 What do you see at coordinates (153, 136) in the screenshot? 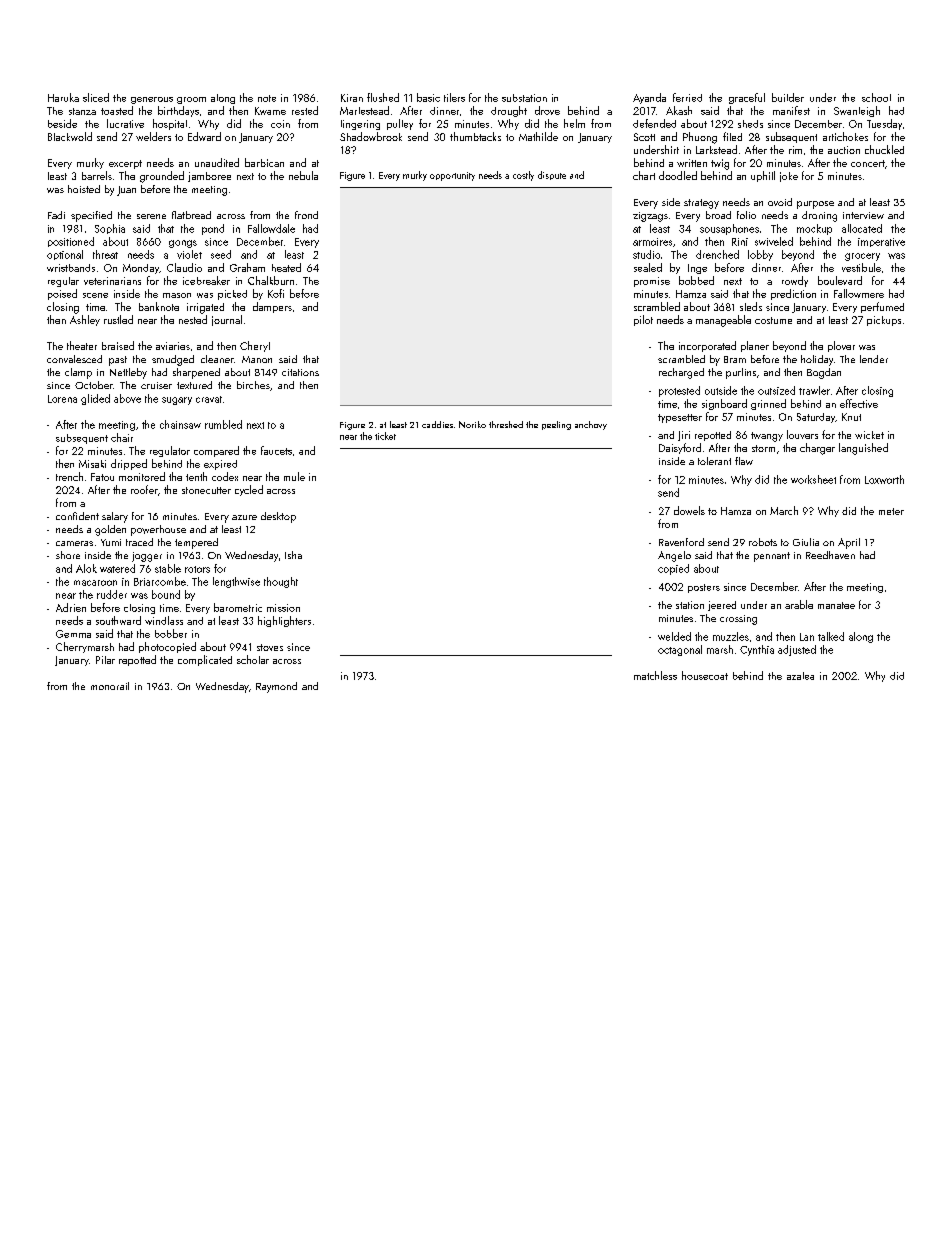
I see `welders` at bounding box center [153, 136].
